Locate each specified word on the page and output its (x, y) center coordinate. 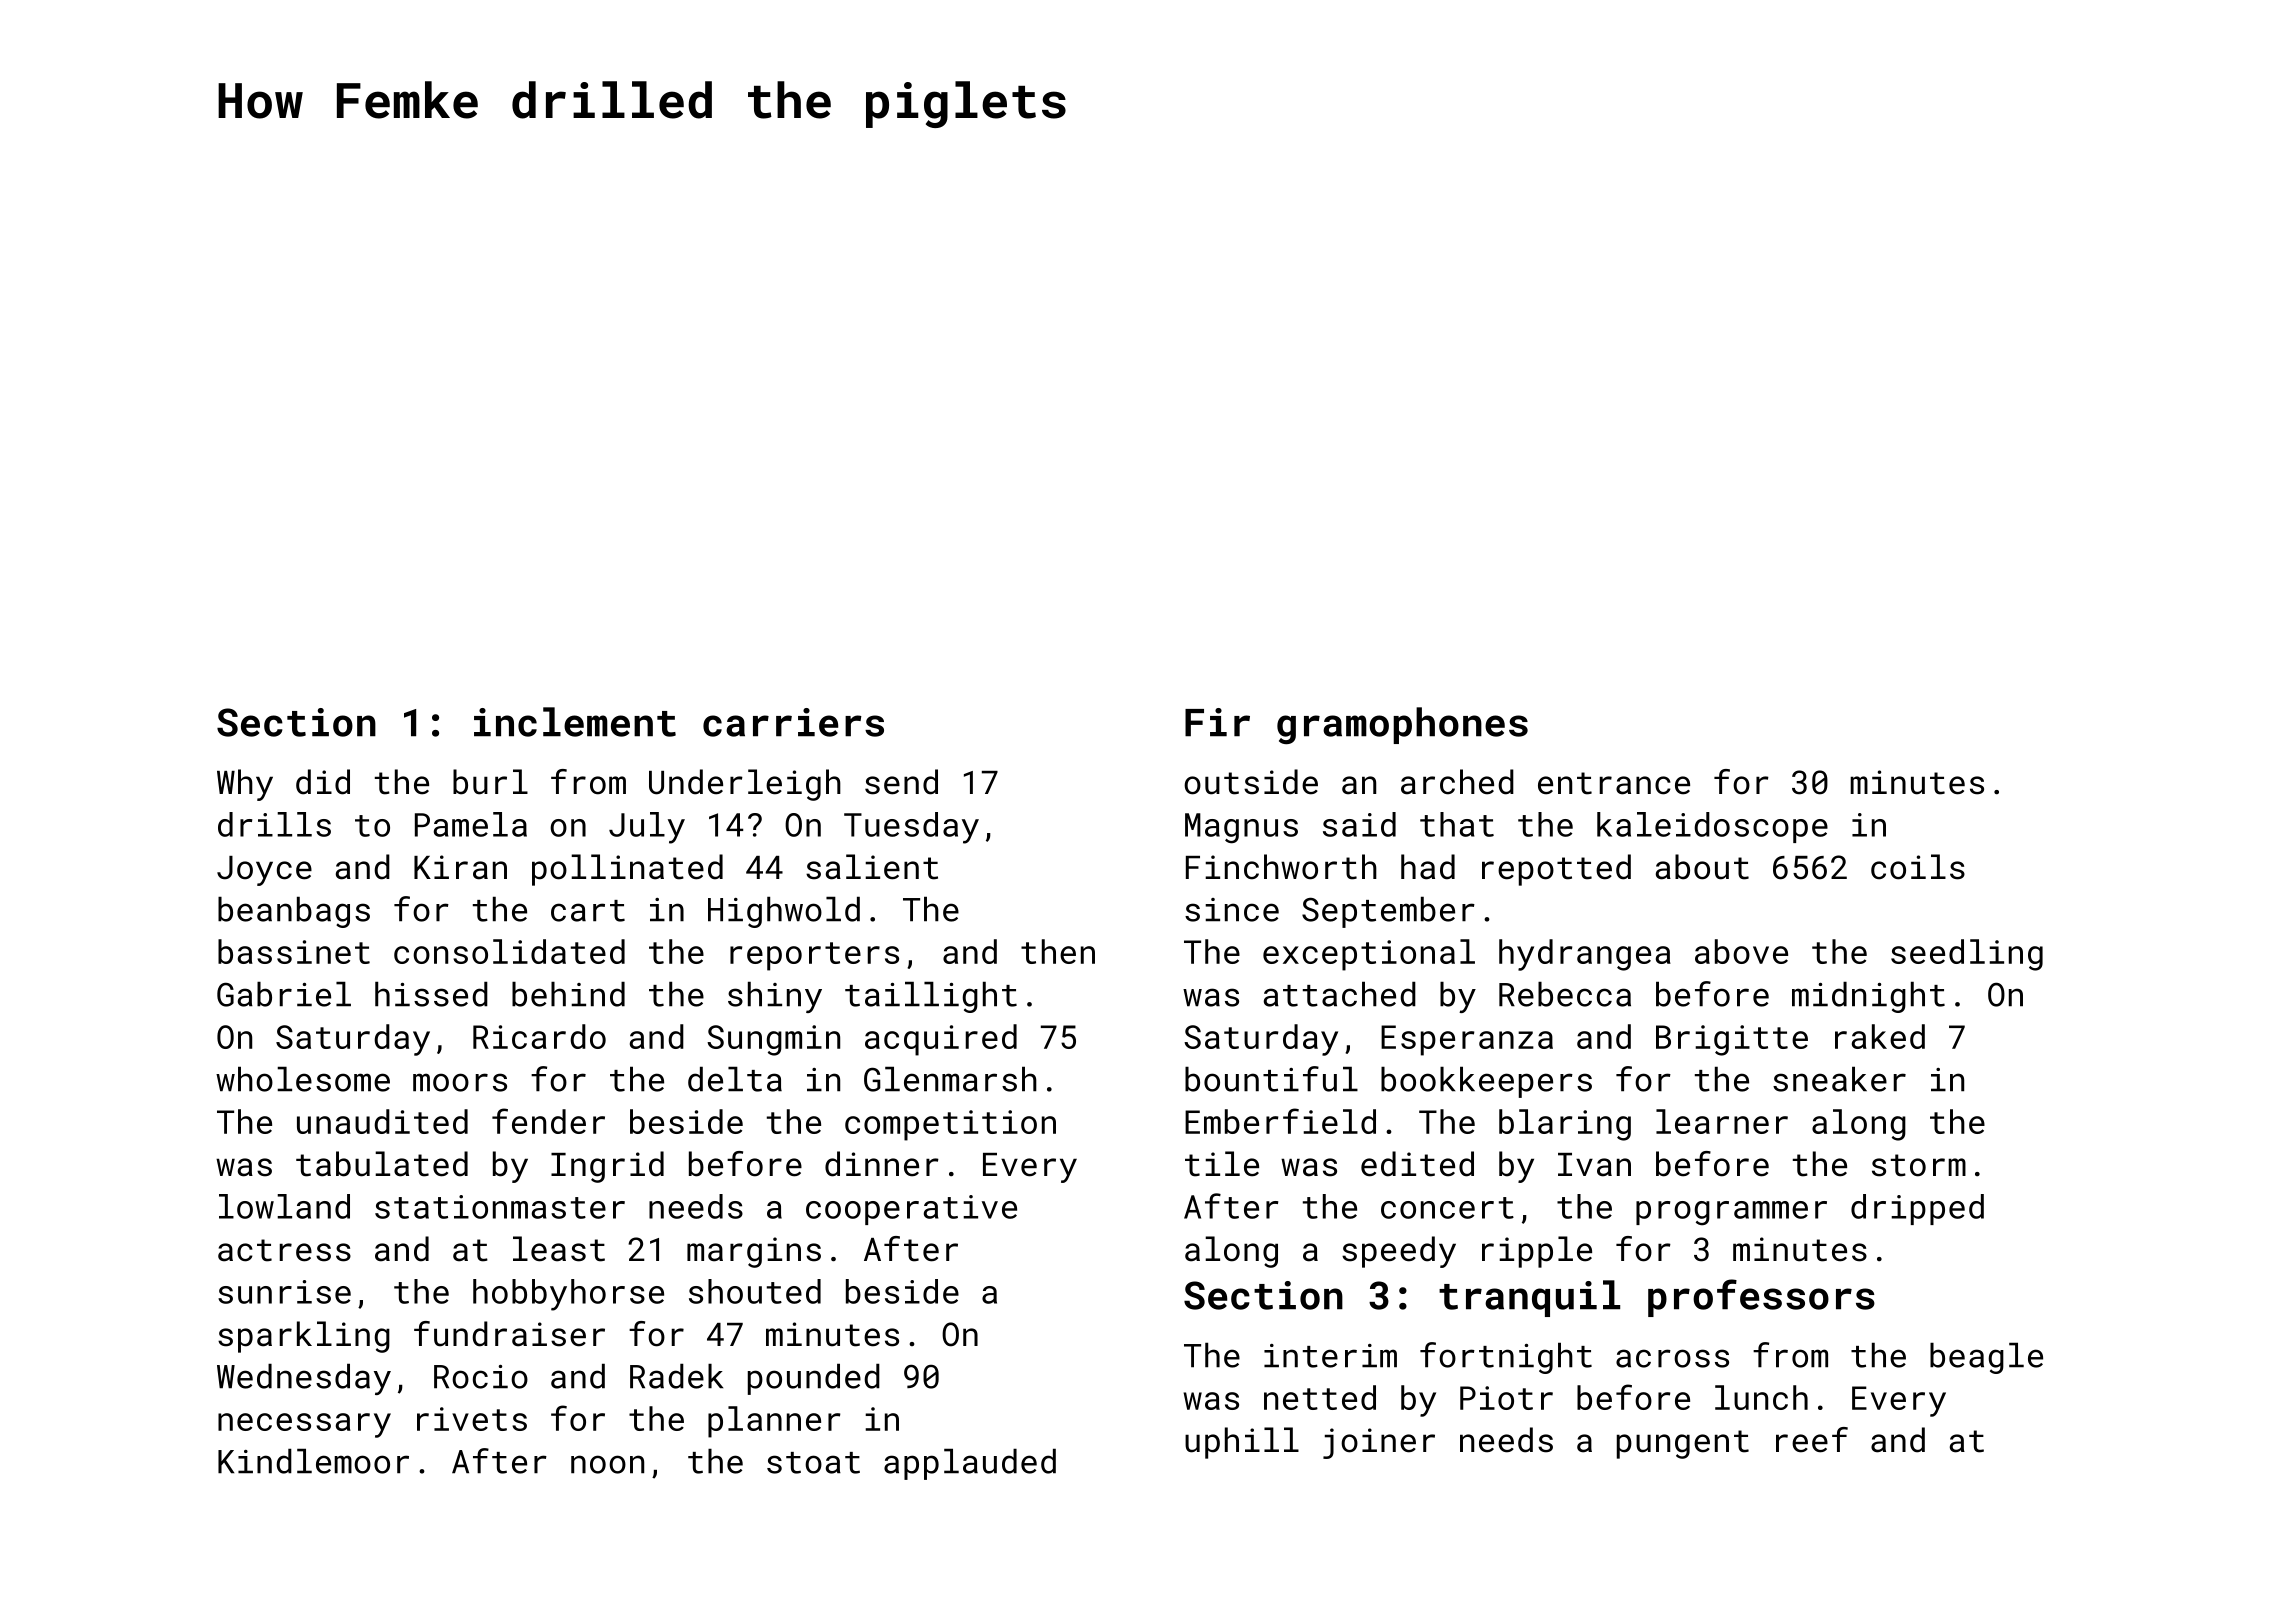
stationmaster (500, 1207)
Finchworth (1281, 867)
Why (245, 785)
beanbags (294, 912)
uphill (1242, 1443)
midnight (1868, 997)
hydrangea (1585, 955)
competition (950, 1125)
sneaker (1839, 1079)
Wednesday (304, 1379)
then (1058, 951)
